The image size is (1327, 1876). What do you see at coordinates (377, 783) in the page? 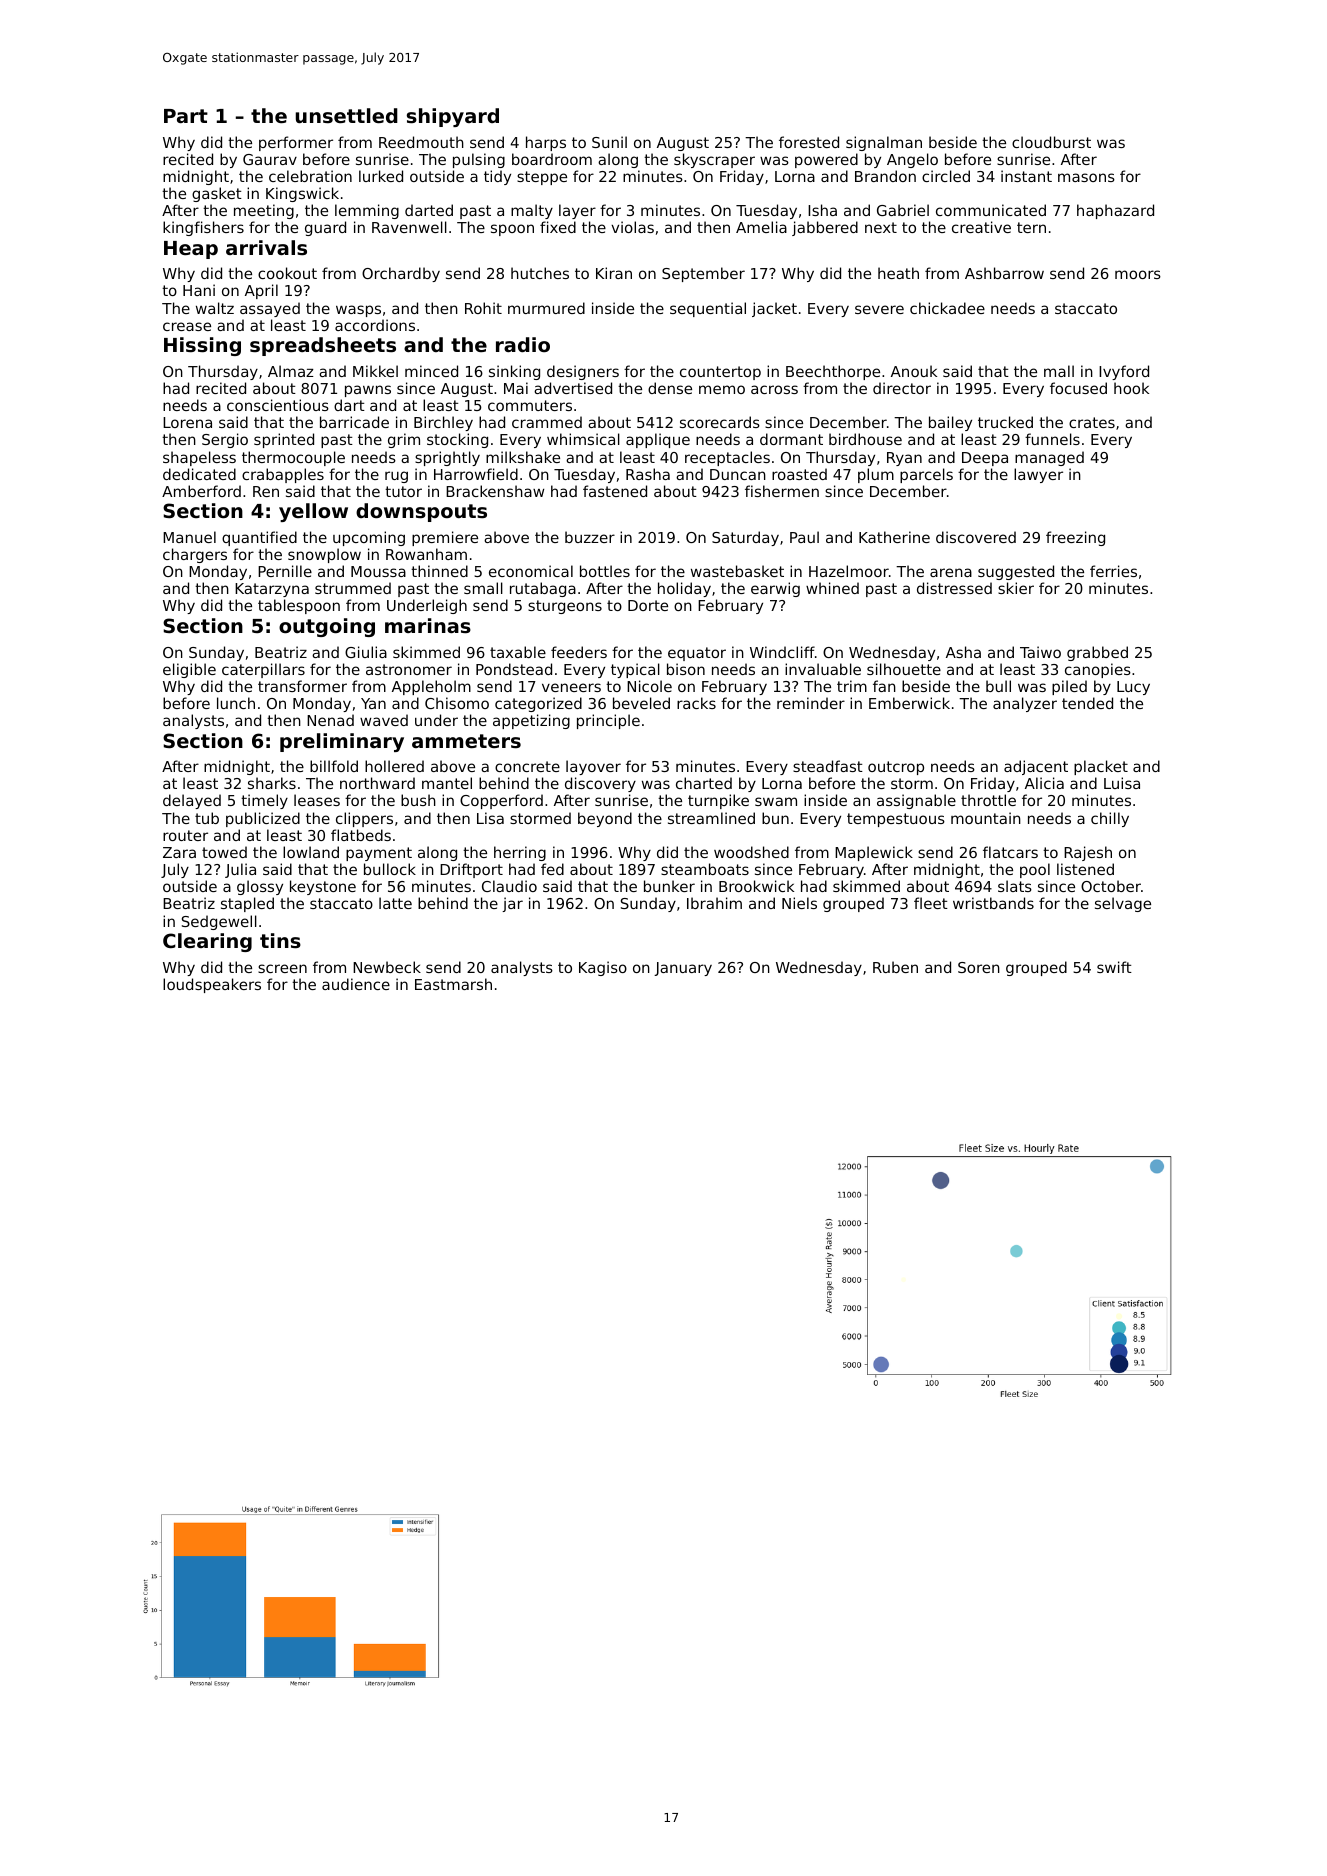
I see `northward` at bounding box center [377, 783].
